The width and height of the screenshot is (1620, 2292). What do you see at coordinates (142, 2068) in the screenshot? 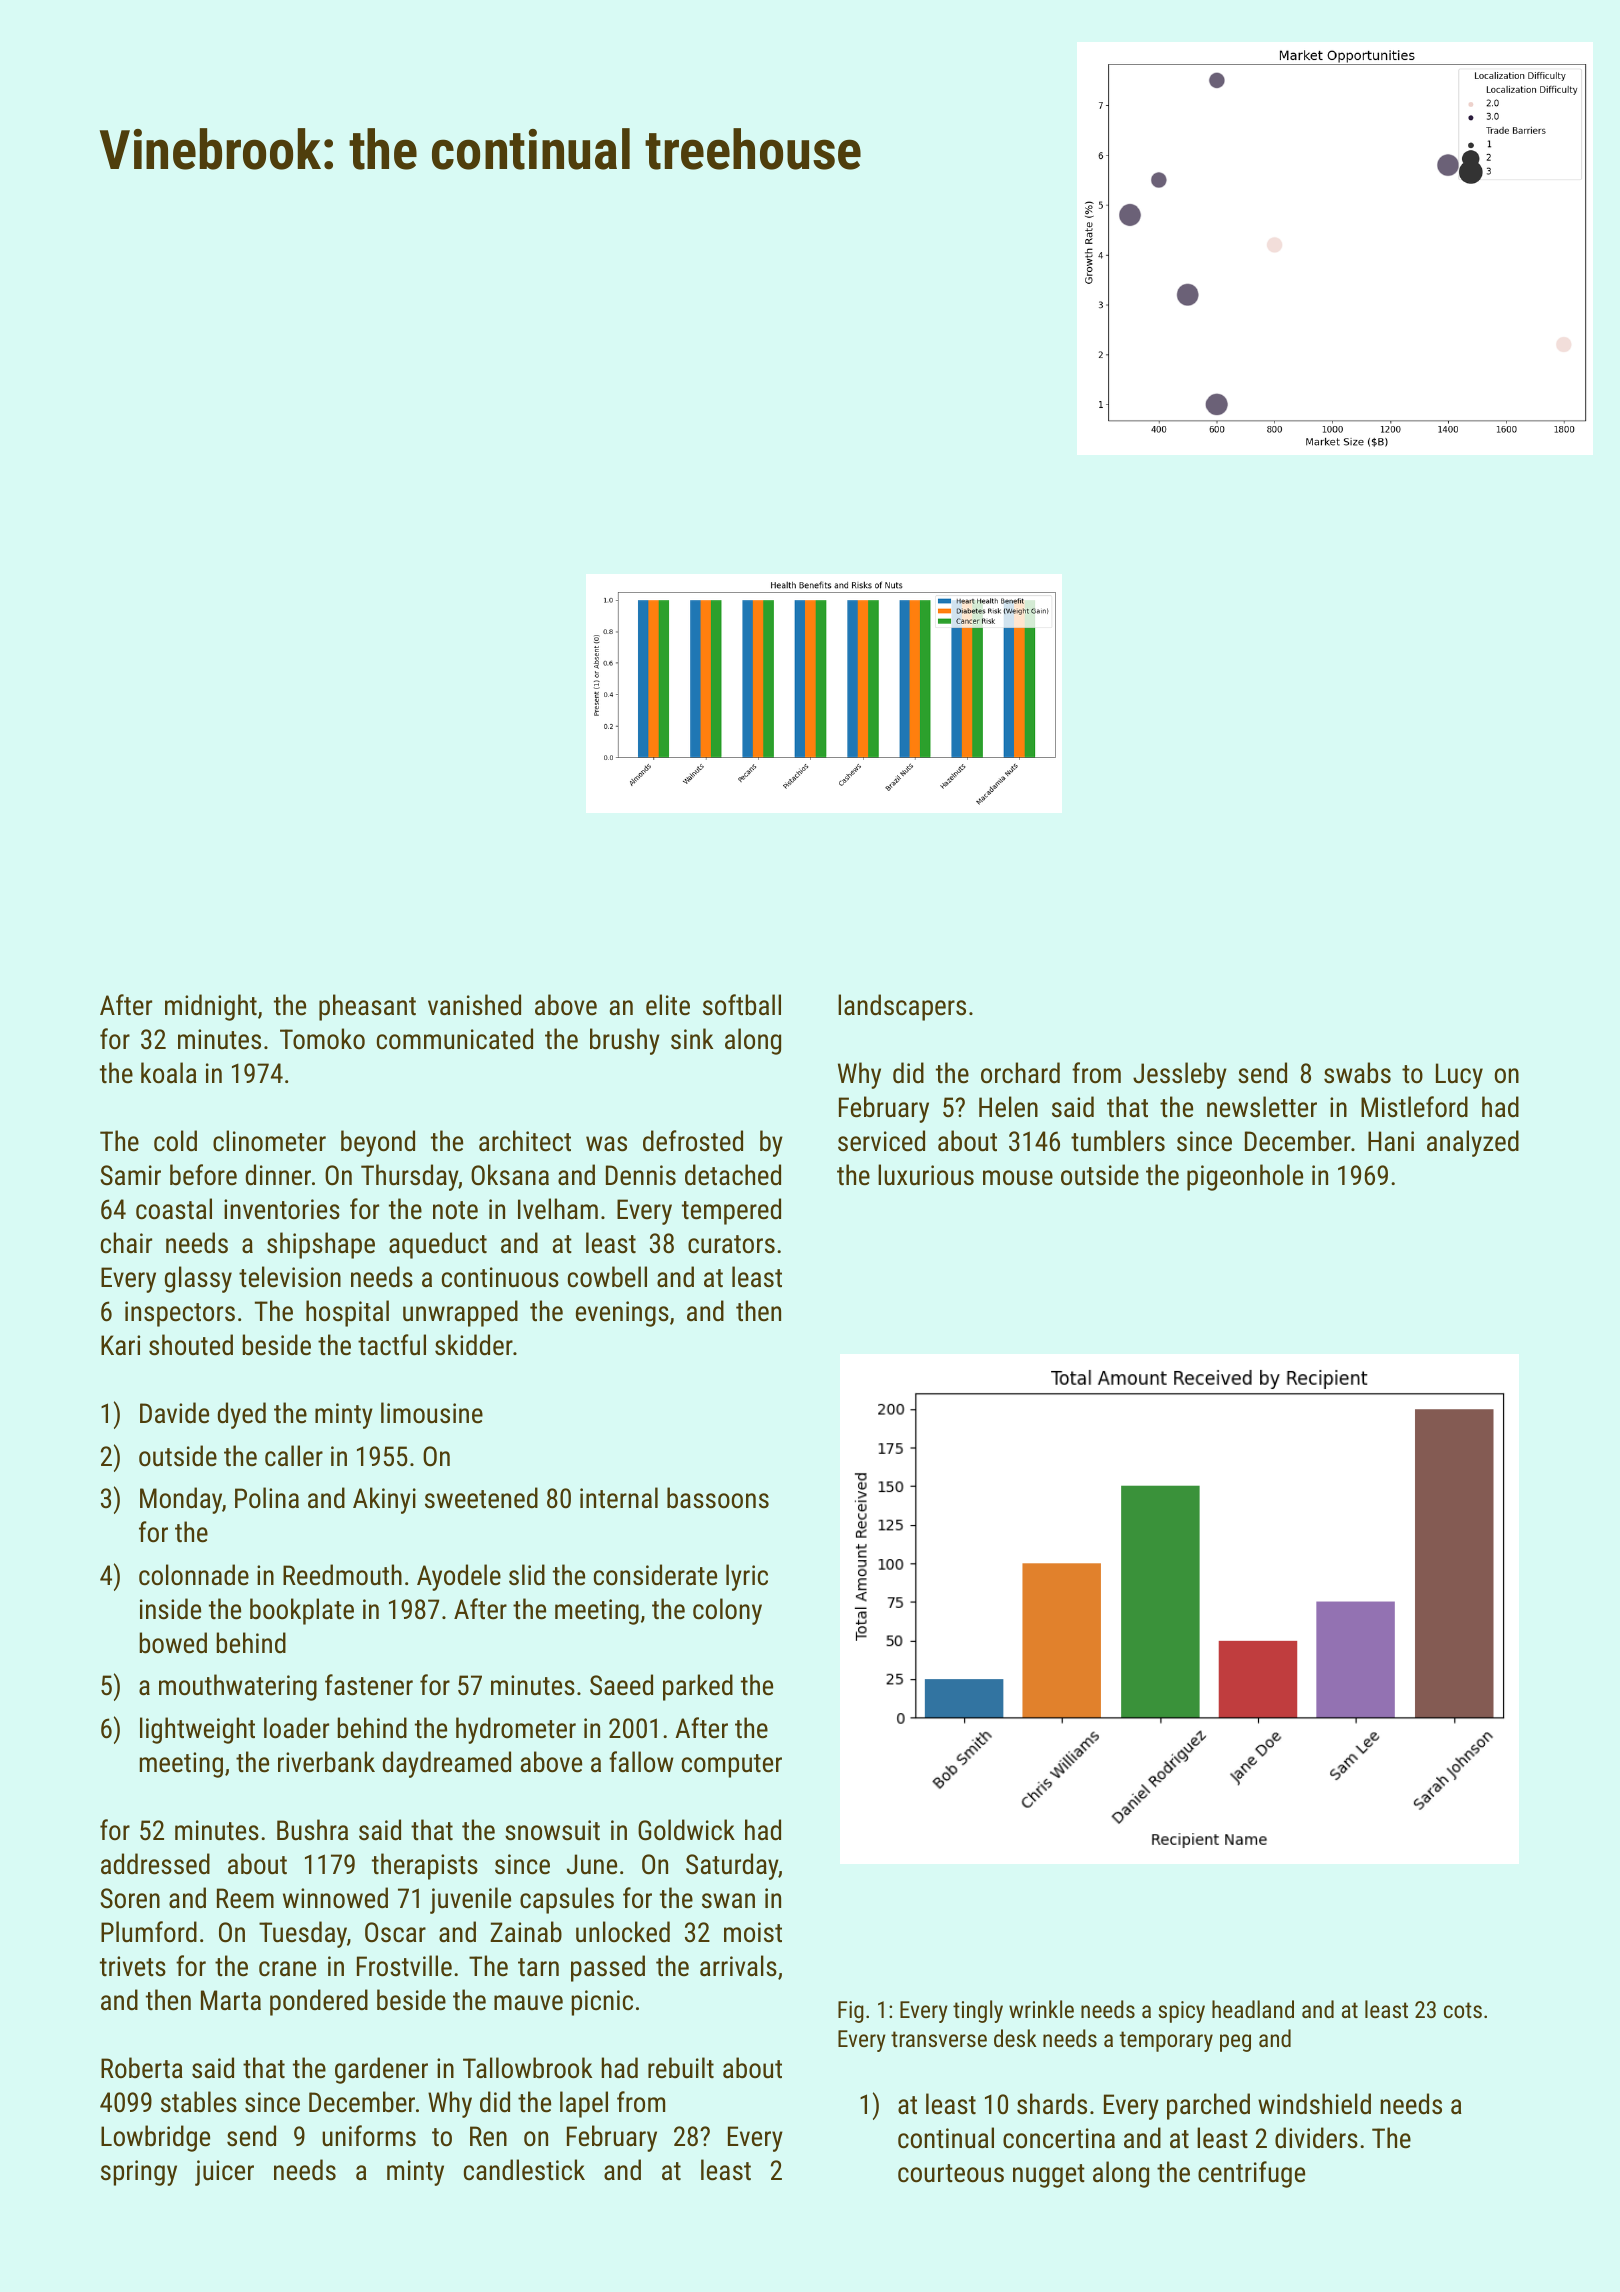
I see `Roberta` at bounding box center [142, 2068].
